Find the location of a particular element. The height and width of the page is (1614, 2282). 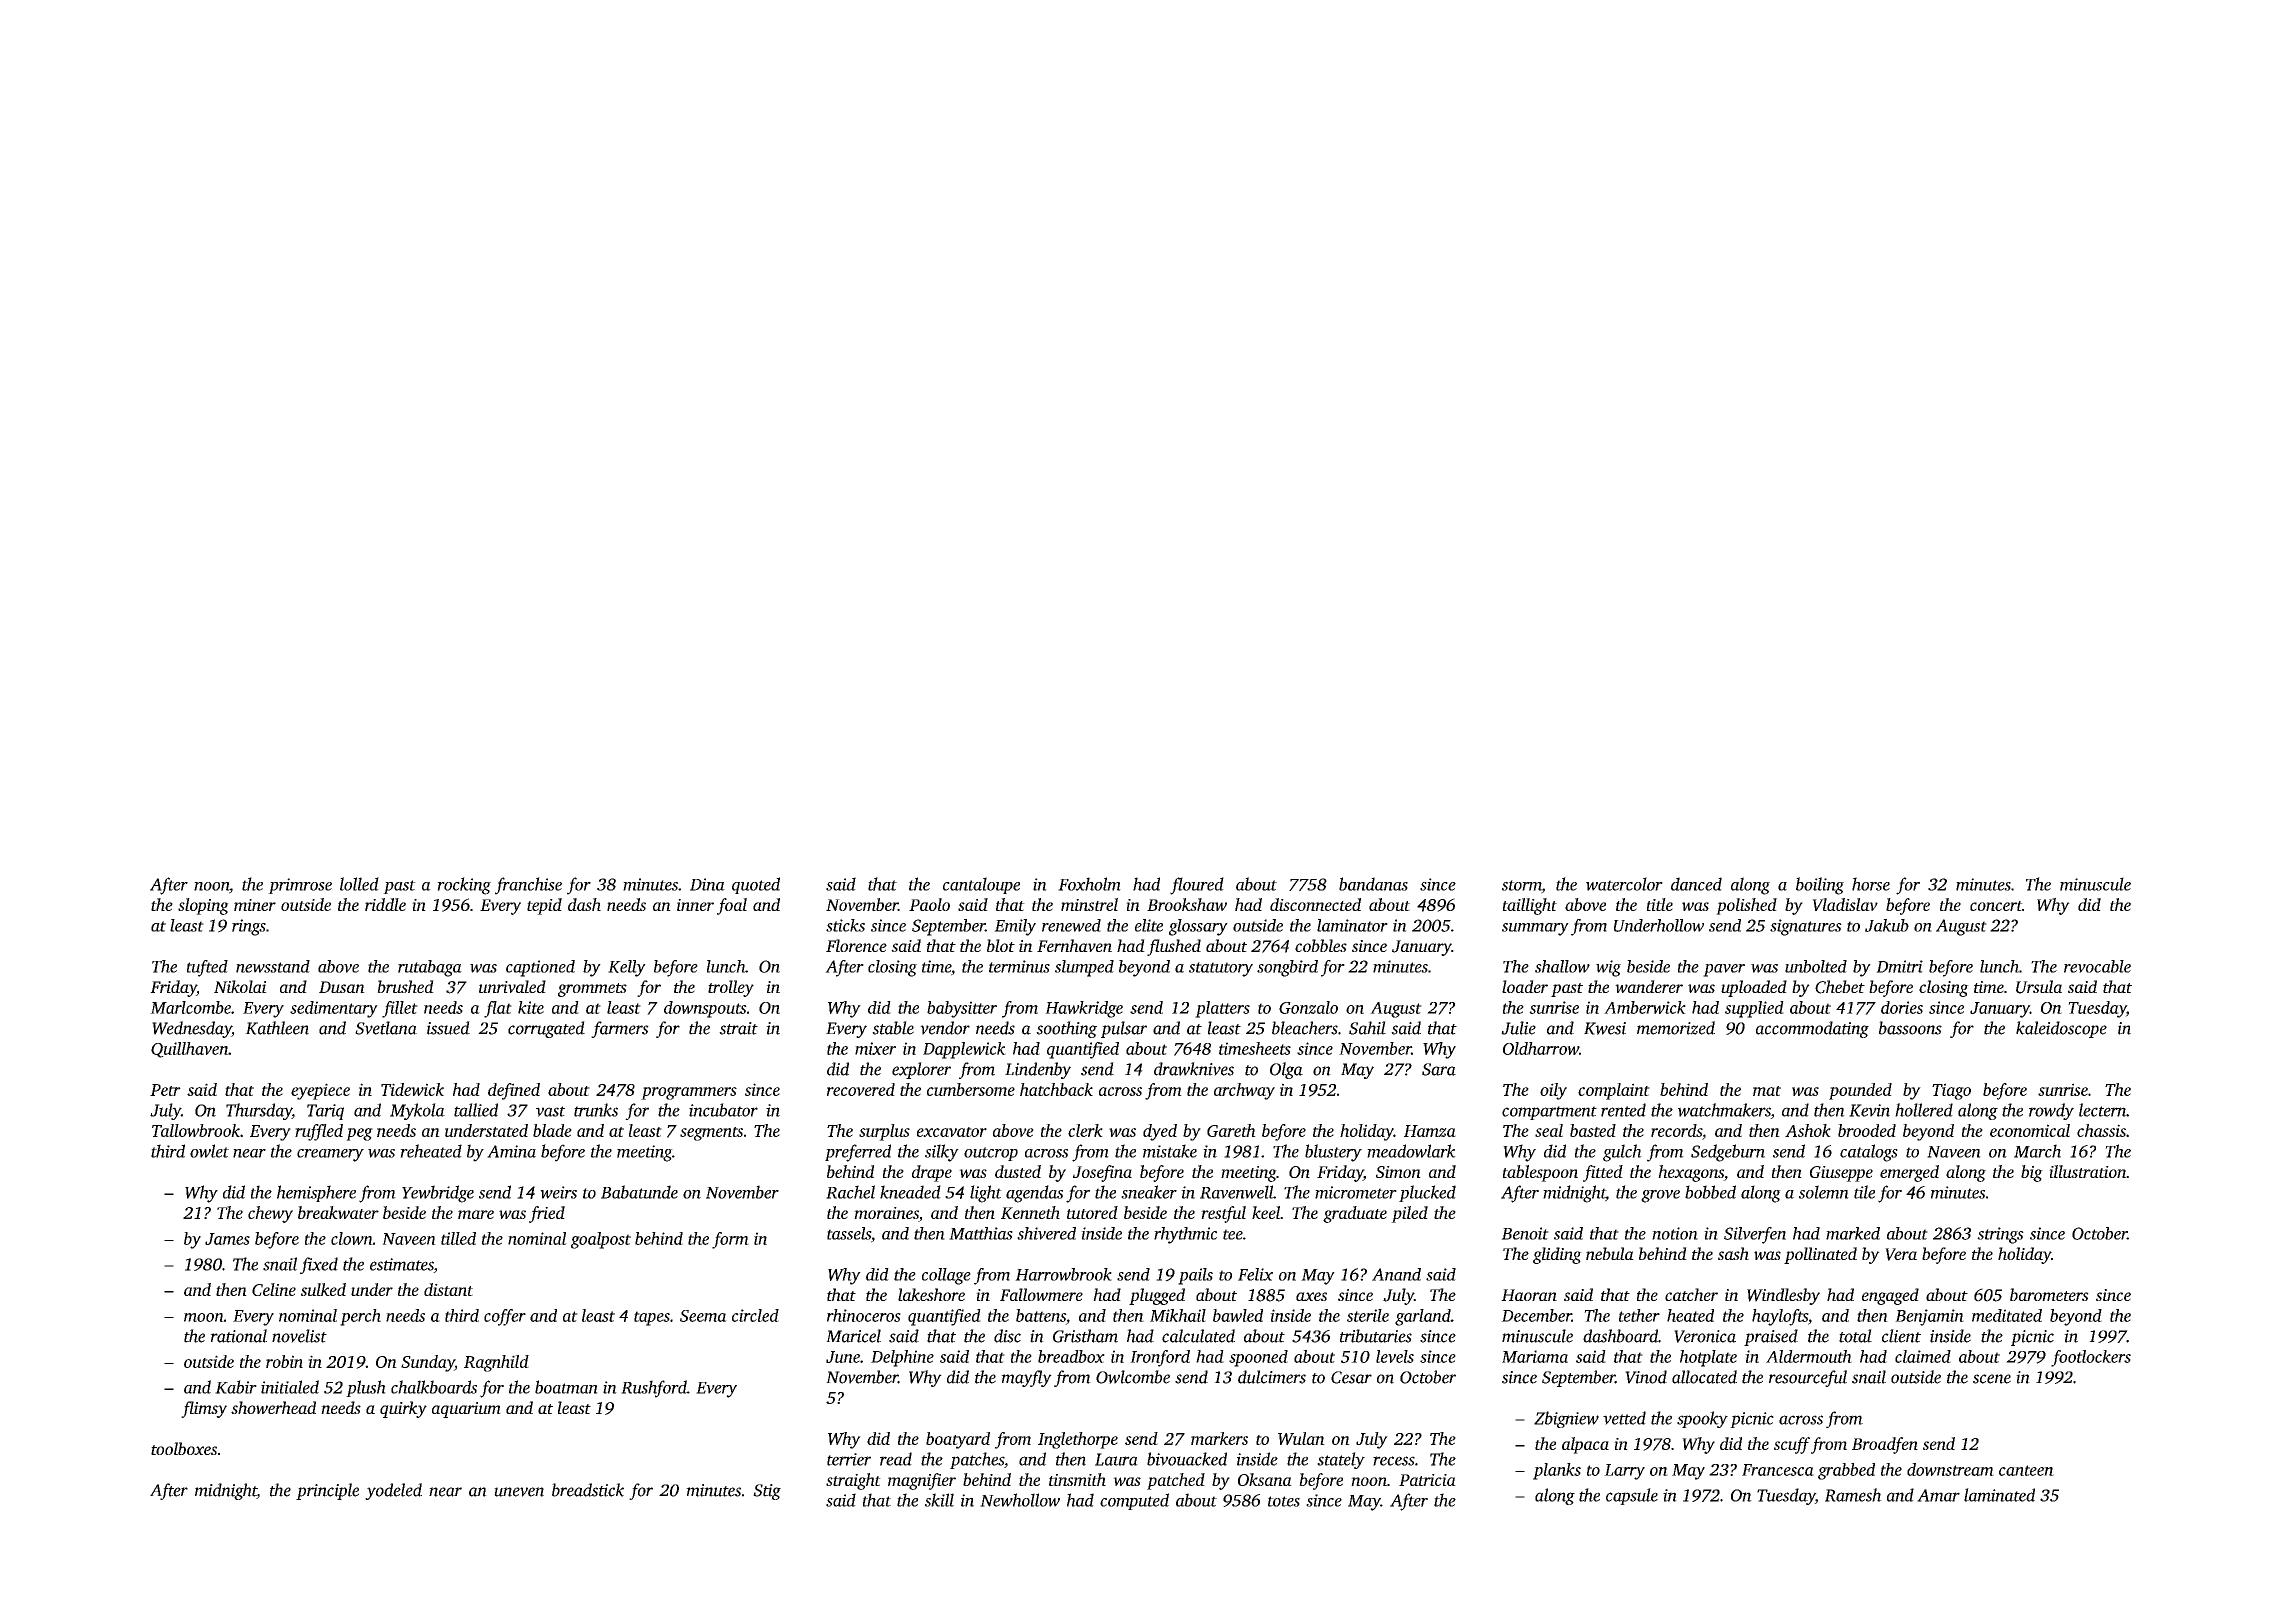

horse is located at coordinates (1871, 884).
